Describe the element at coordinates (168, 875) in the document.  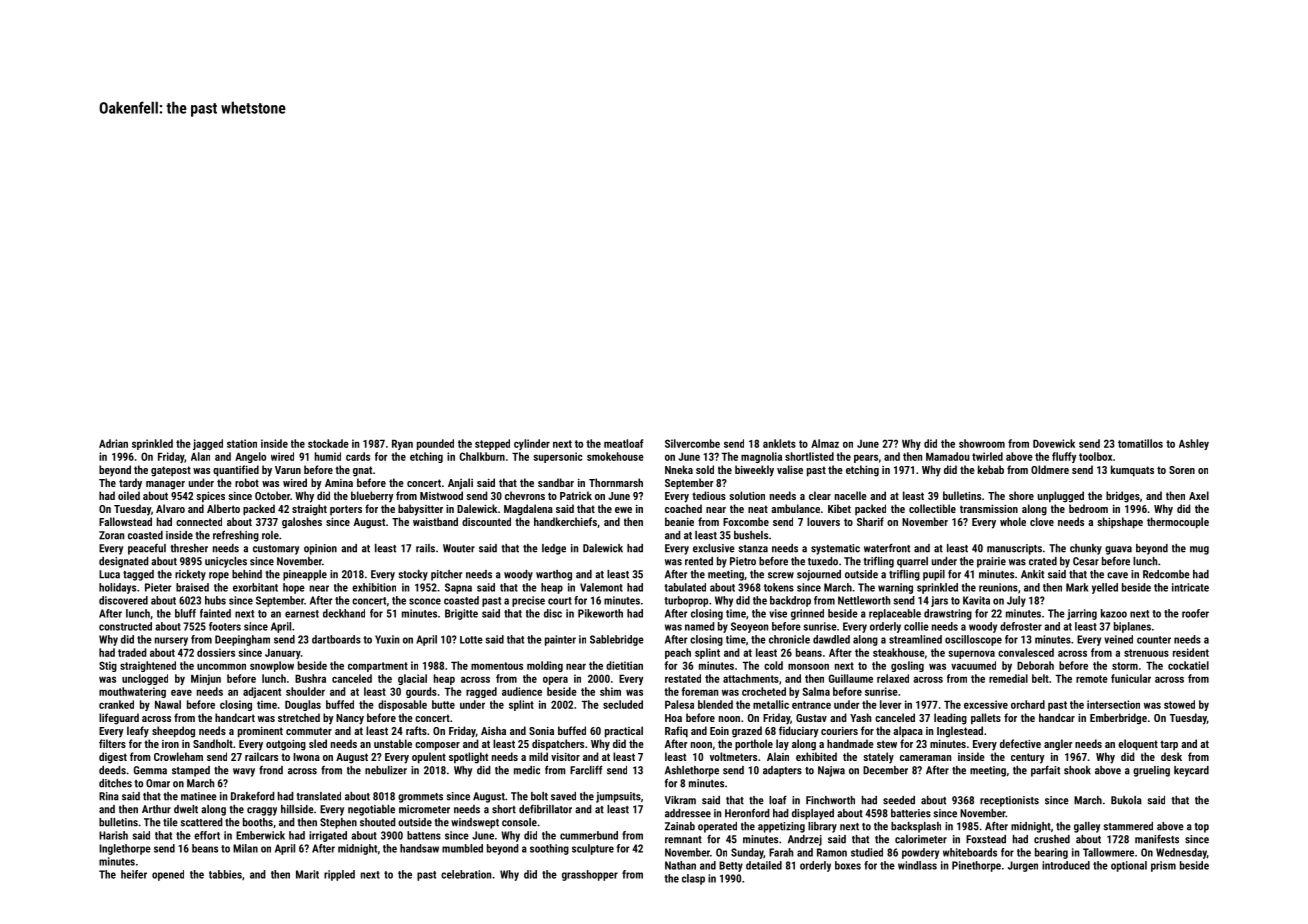
I see `opened` at that location.
